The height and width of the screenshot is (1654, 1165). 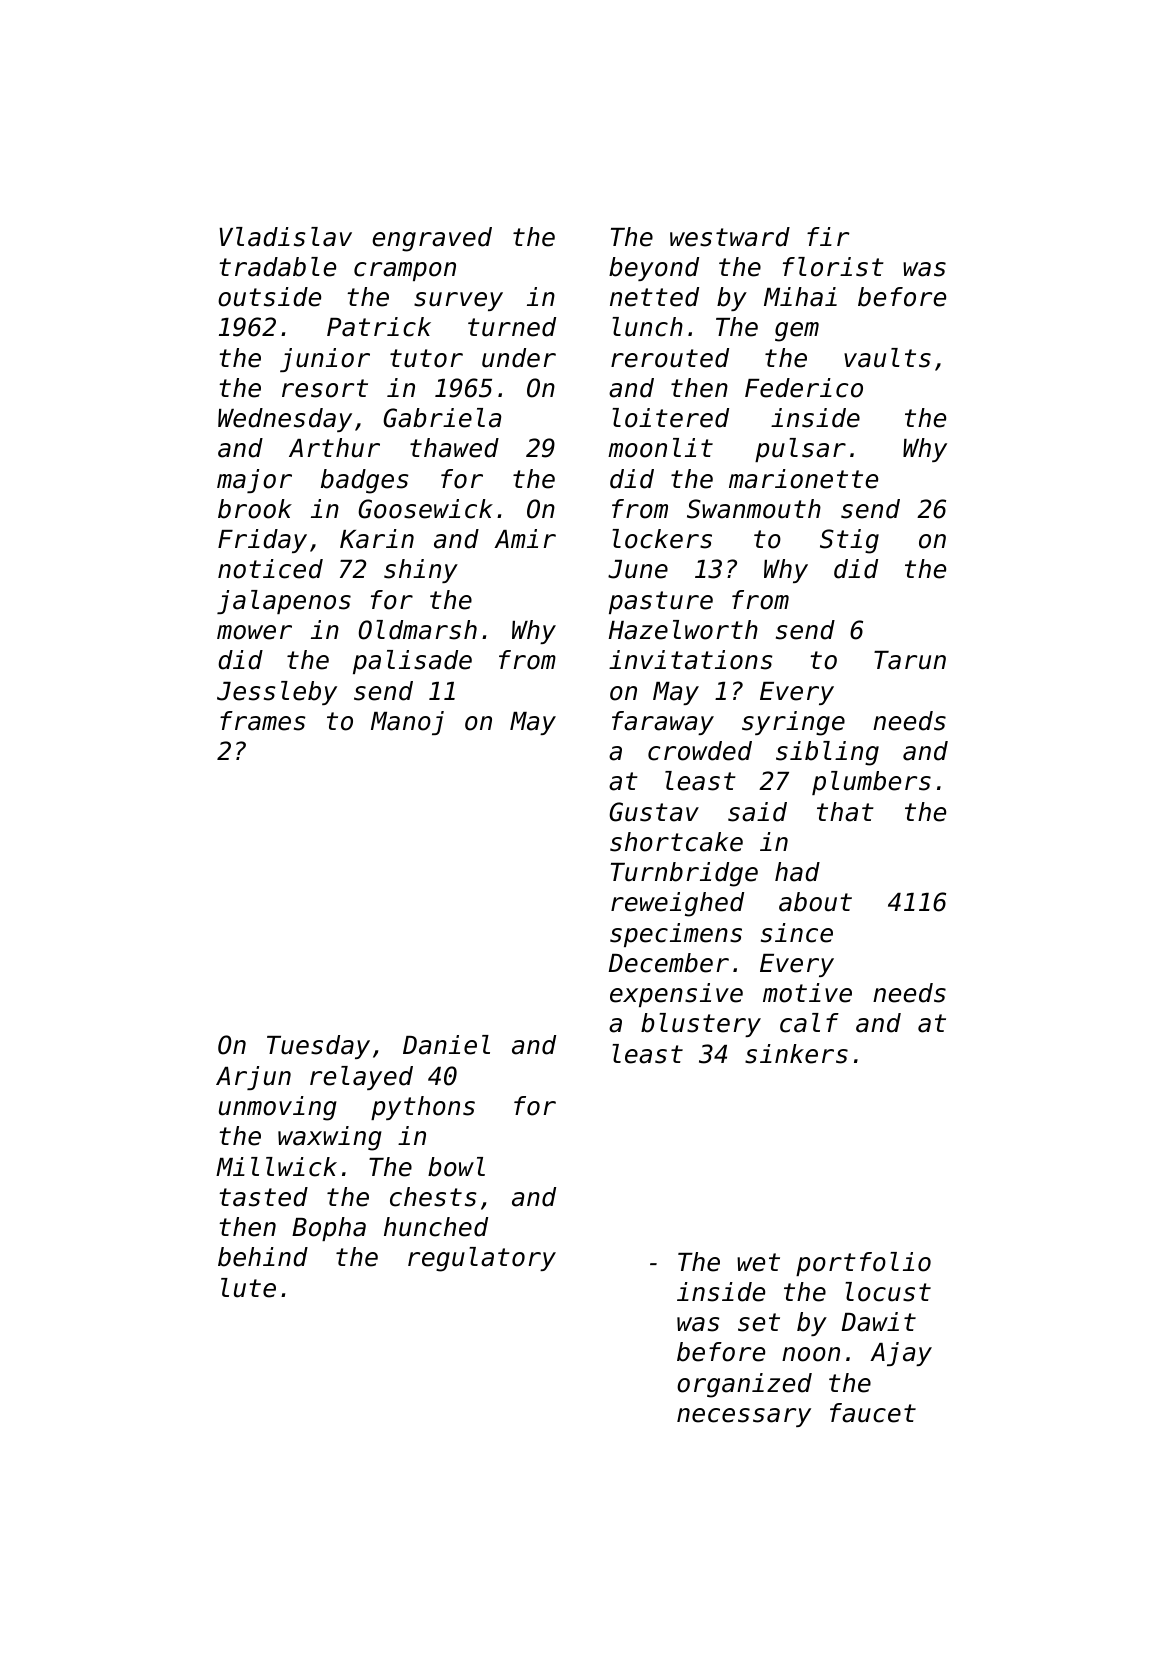 I want to click on vaults, so click(x=887, y=358).
